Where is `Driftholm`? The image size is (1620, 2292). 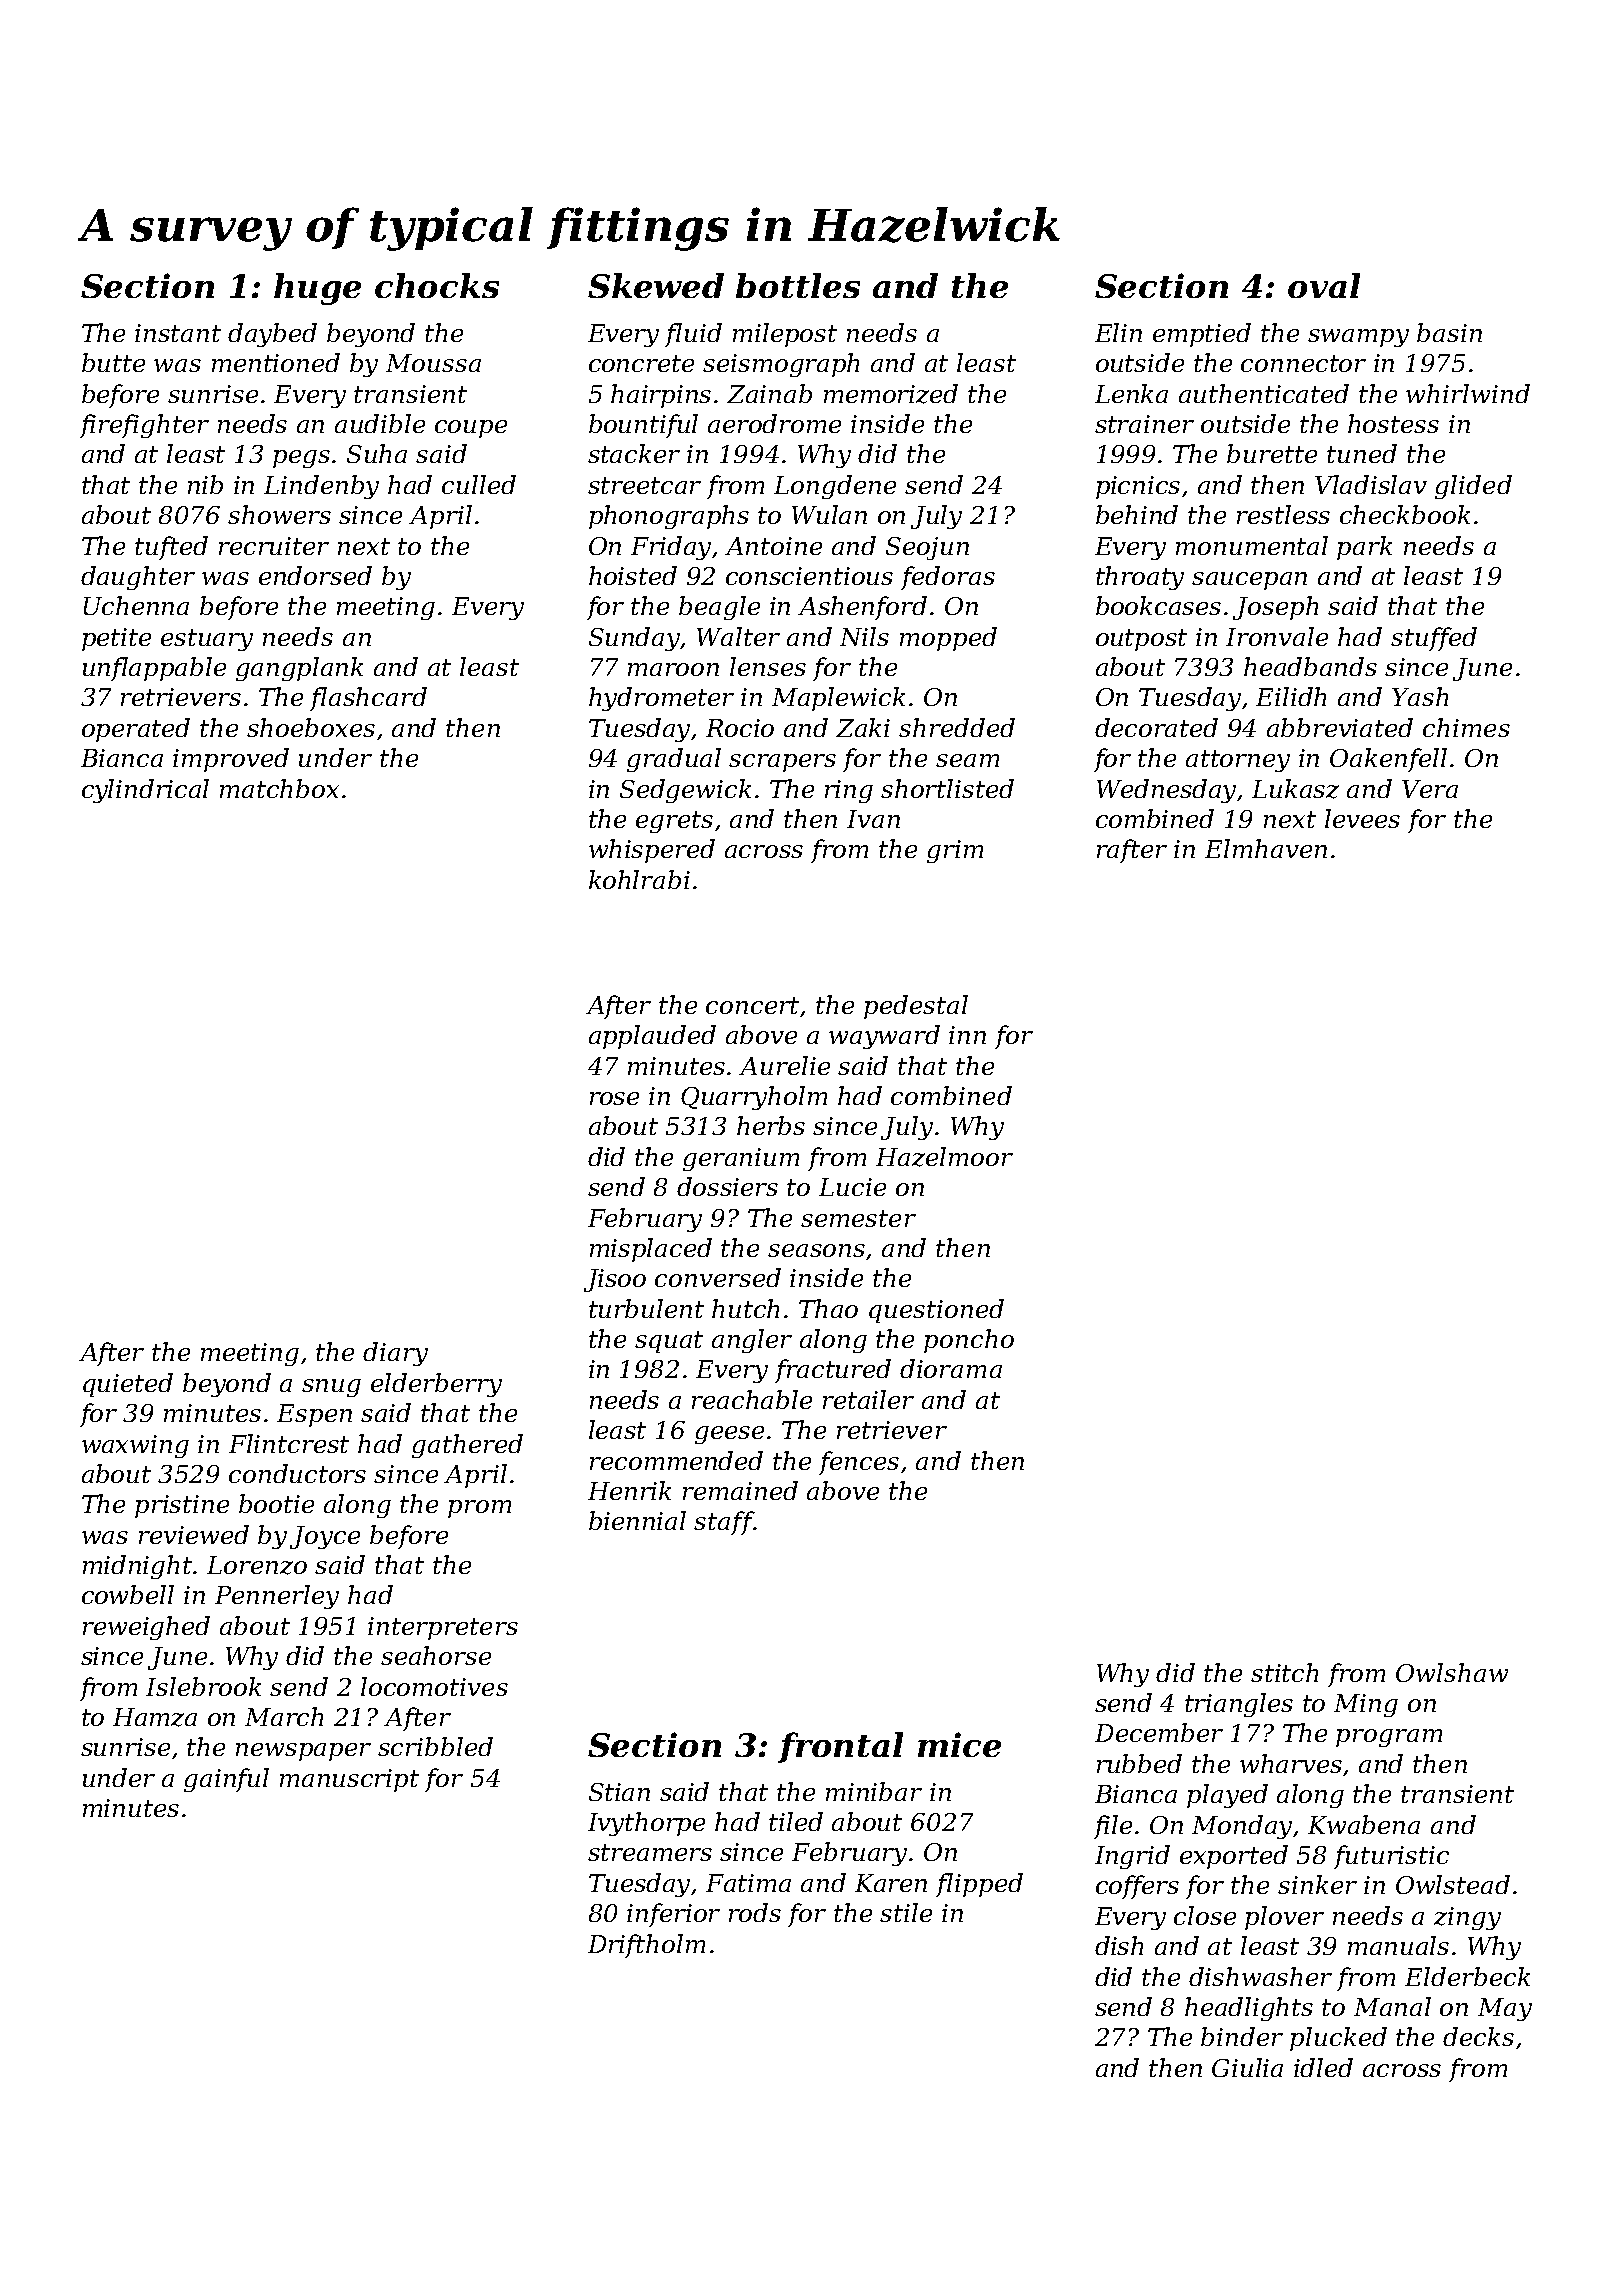 Driftholm is located at coordinates (646, 1946).
